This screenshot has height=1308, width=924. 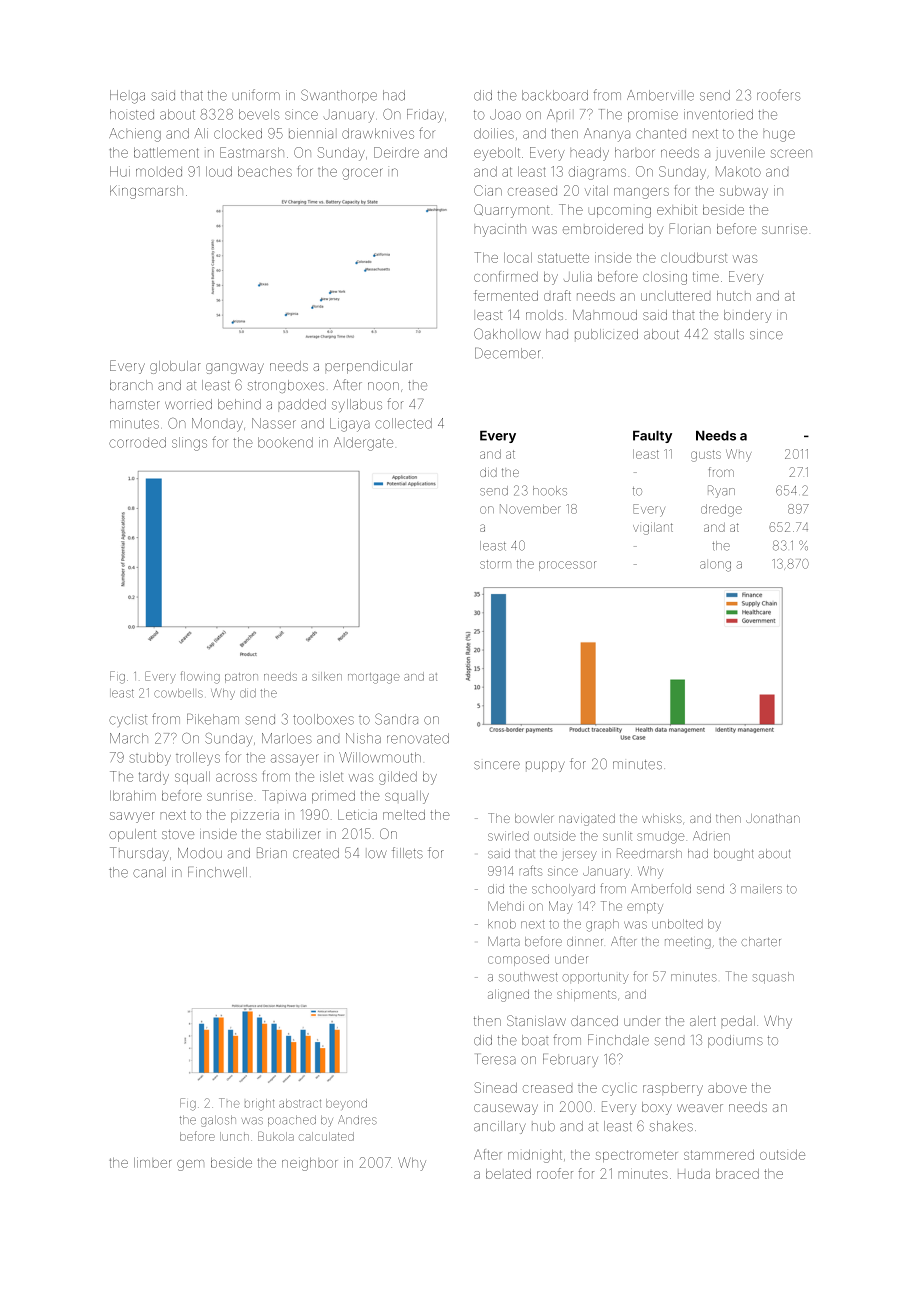 I want to click on chanted, so click(x=661, y=133).
